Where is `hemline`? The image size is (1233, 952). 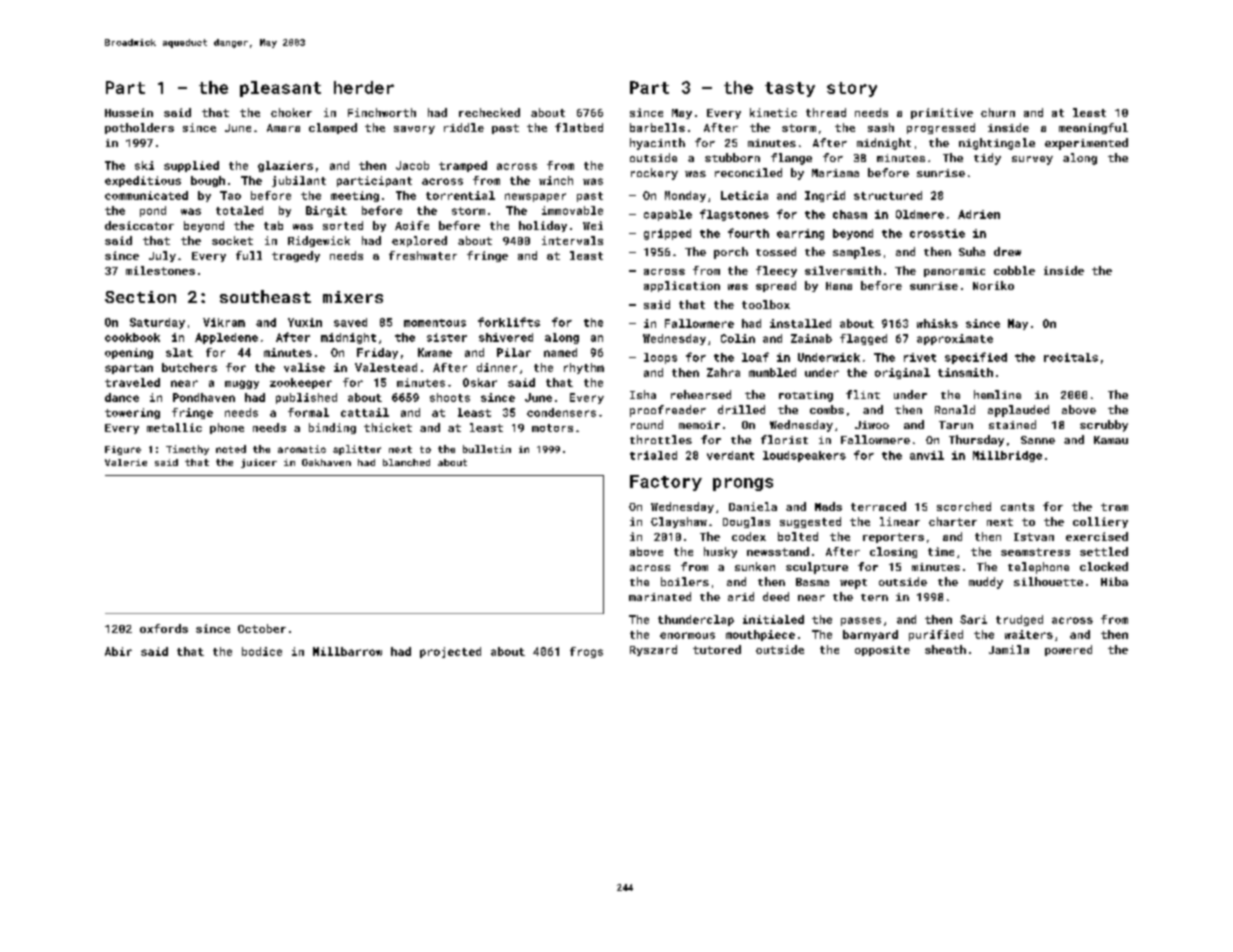
hemline is located at coordinates (997, 394).
